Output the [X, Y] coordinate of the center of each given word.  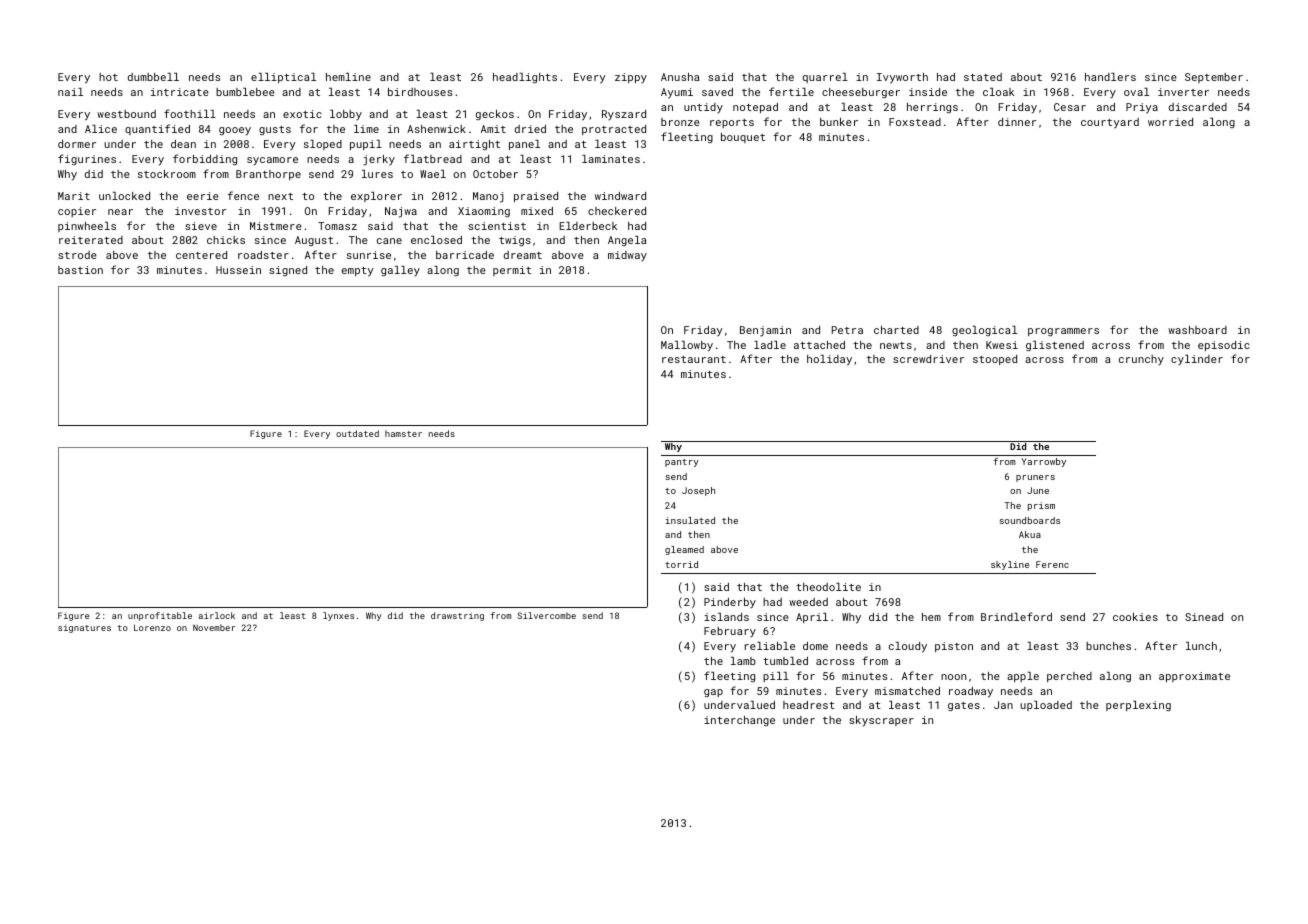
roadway [971, 692]
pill [776, 677]
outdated [357, 433]
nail [70, 92]
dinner [1017, 122]
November [214, 627]
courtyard [1110, 123]
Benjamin [765, 331]
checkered [617, 211]
